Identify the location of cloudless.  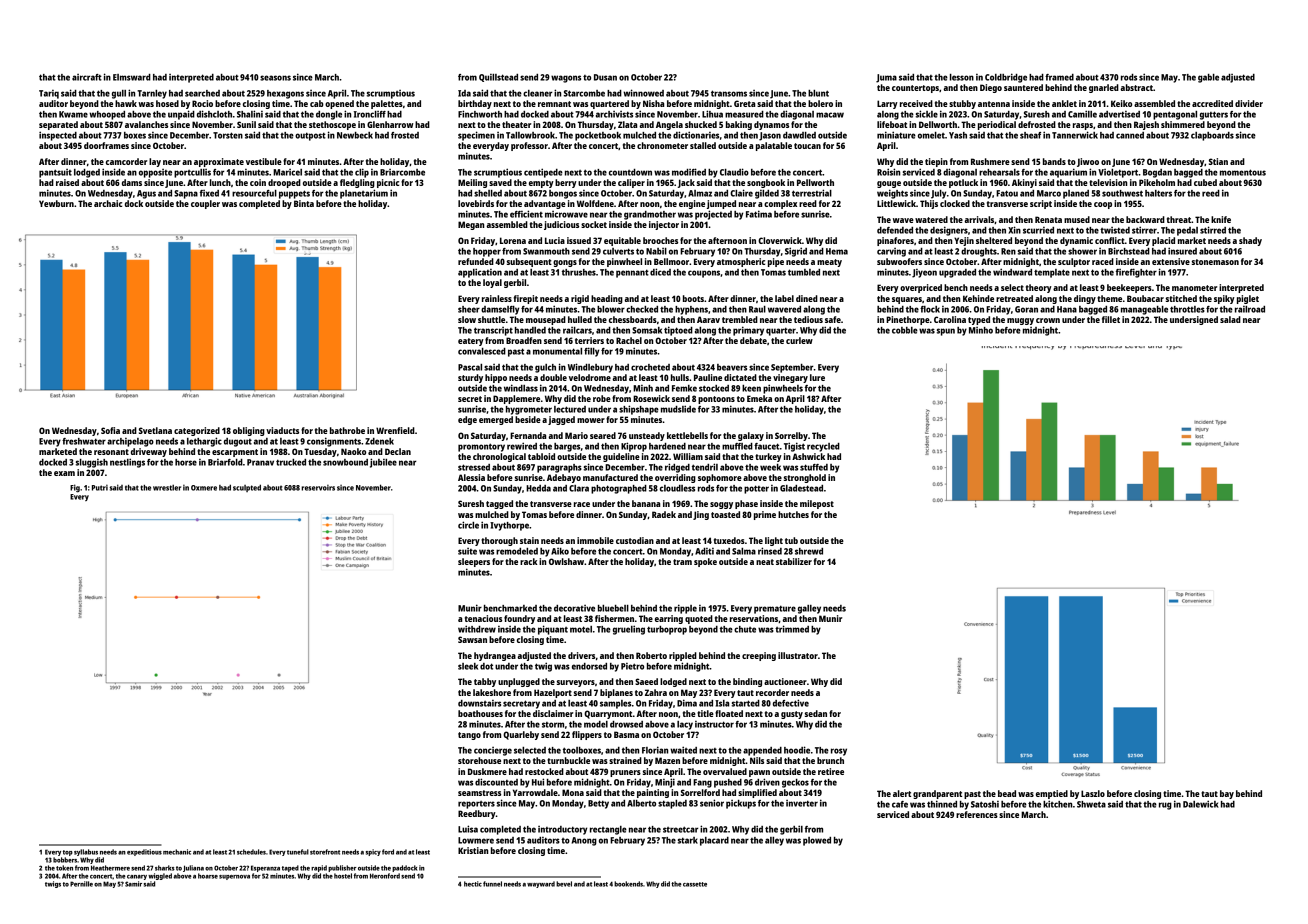
(677, 488).
